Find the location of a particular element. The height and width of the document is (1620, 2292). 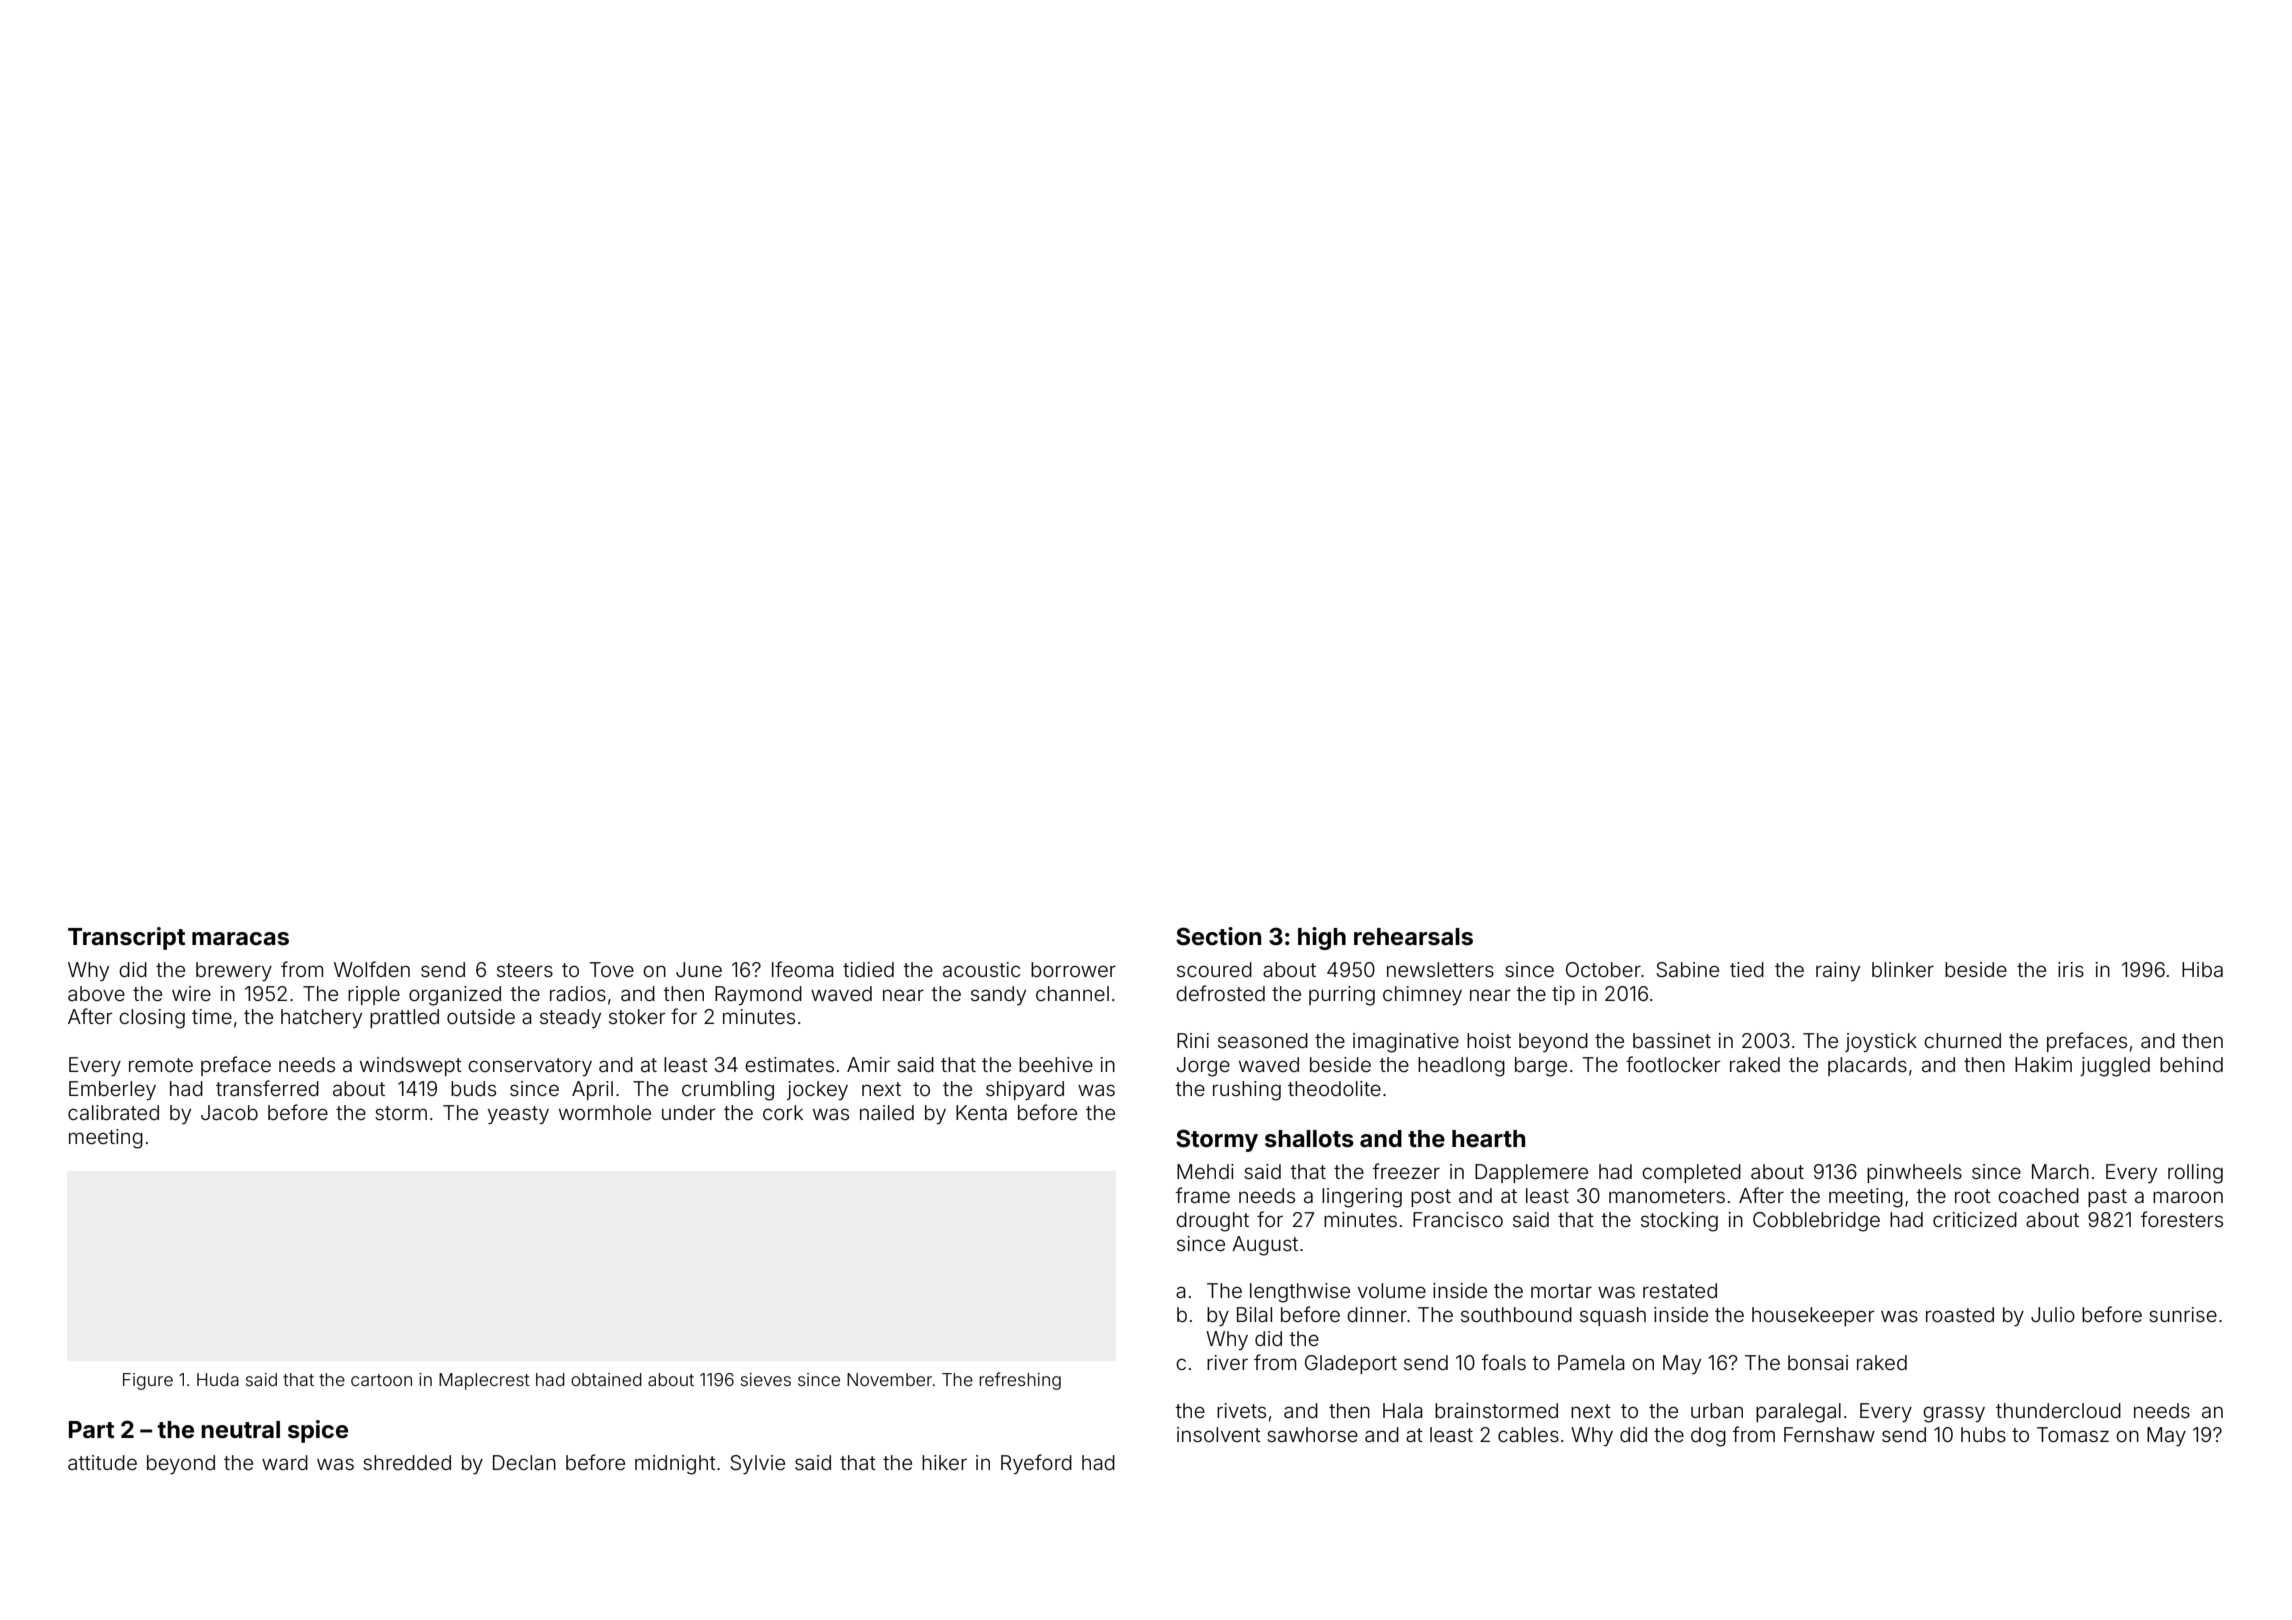

Mehdi is located at coordinates (1205, 1171).
